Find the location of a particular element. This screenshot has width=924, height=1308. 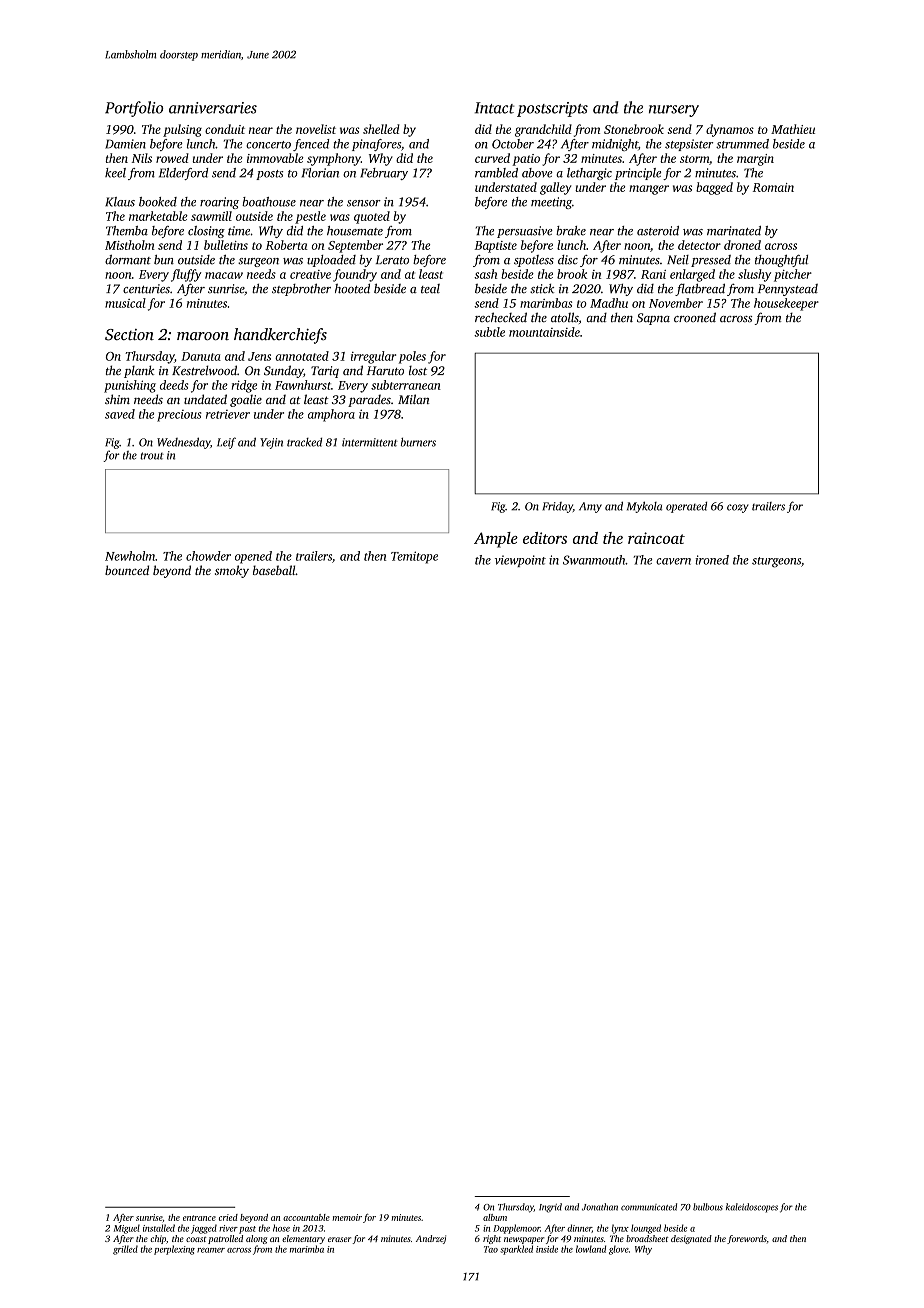

reamer is located at coordinates (211, 1250).
